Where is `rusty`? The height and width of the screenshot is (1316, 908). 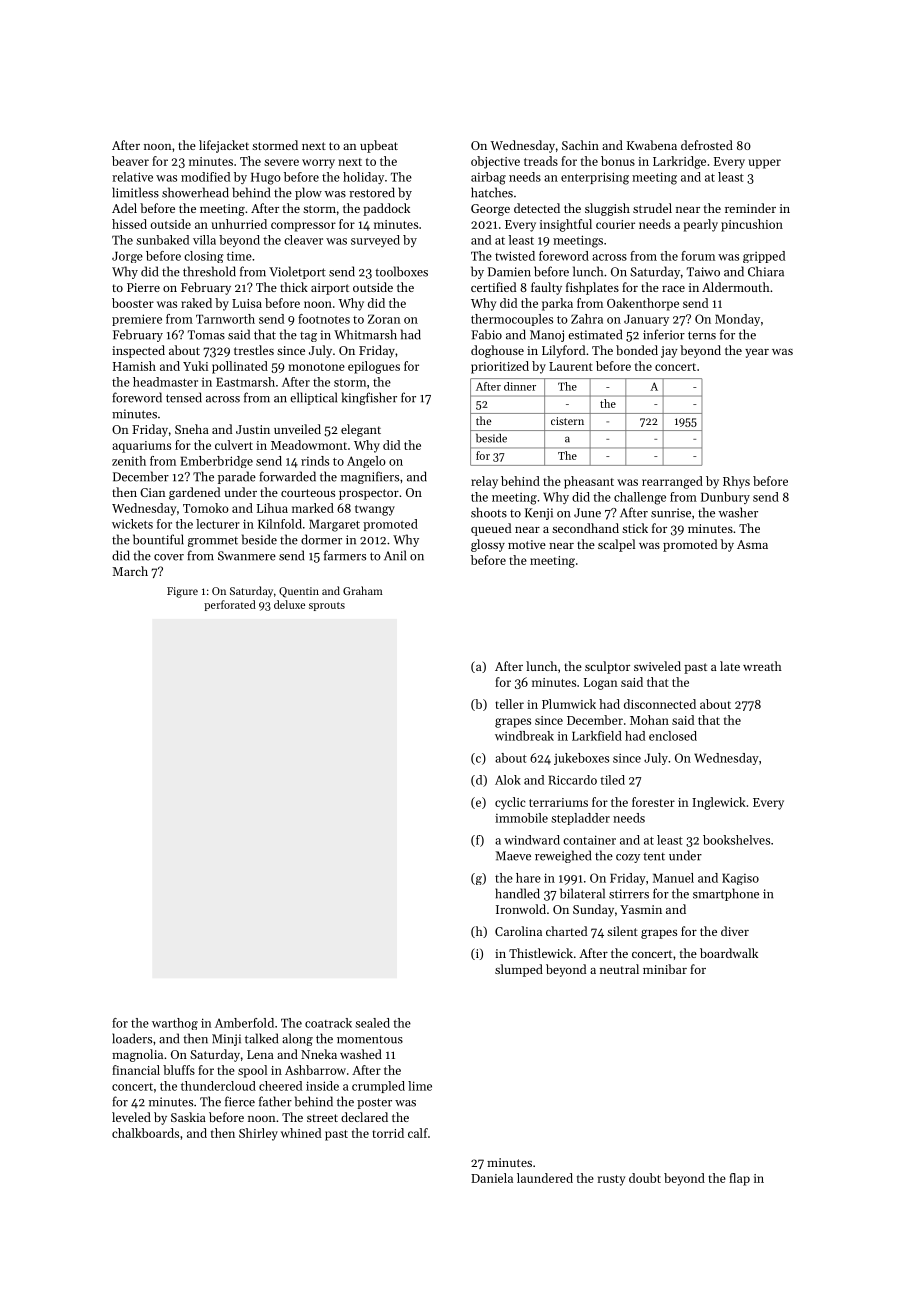 rusty is located at coordinates (611, 1180).
